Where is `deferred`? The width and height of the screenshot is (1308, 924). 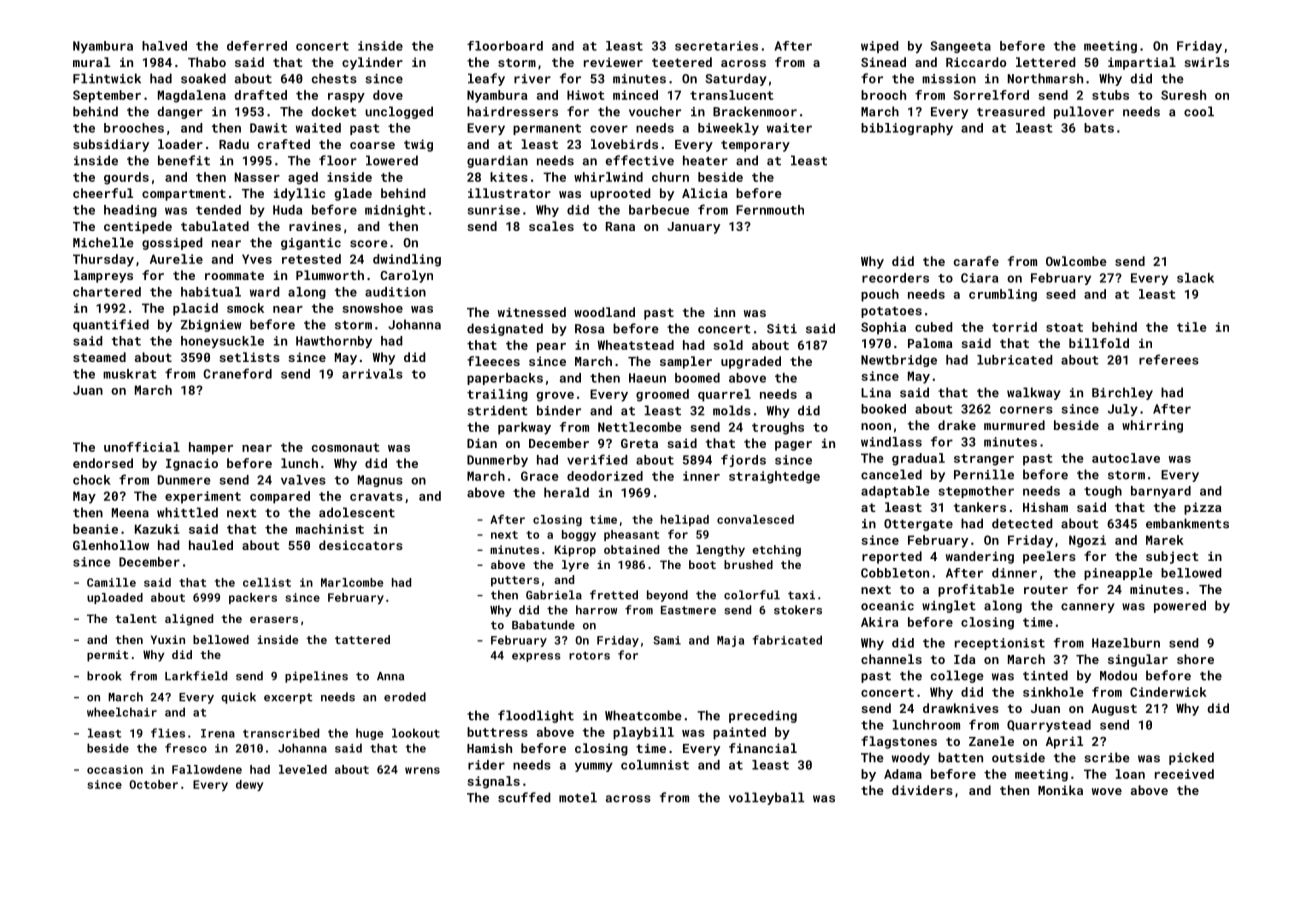
deferred is located at coordinates (257, 46).
